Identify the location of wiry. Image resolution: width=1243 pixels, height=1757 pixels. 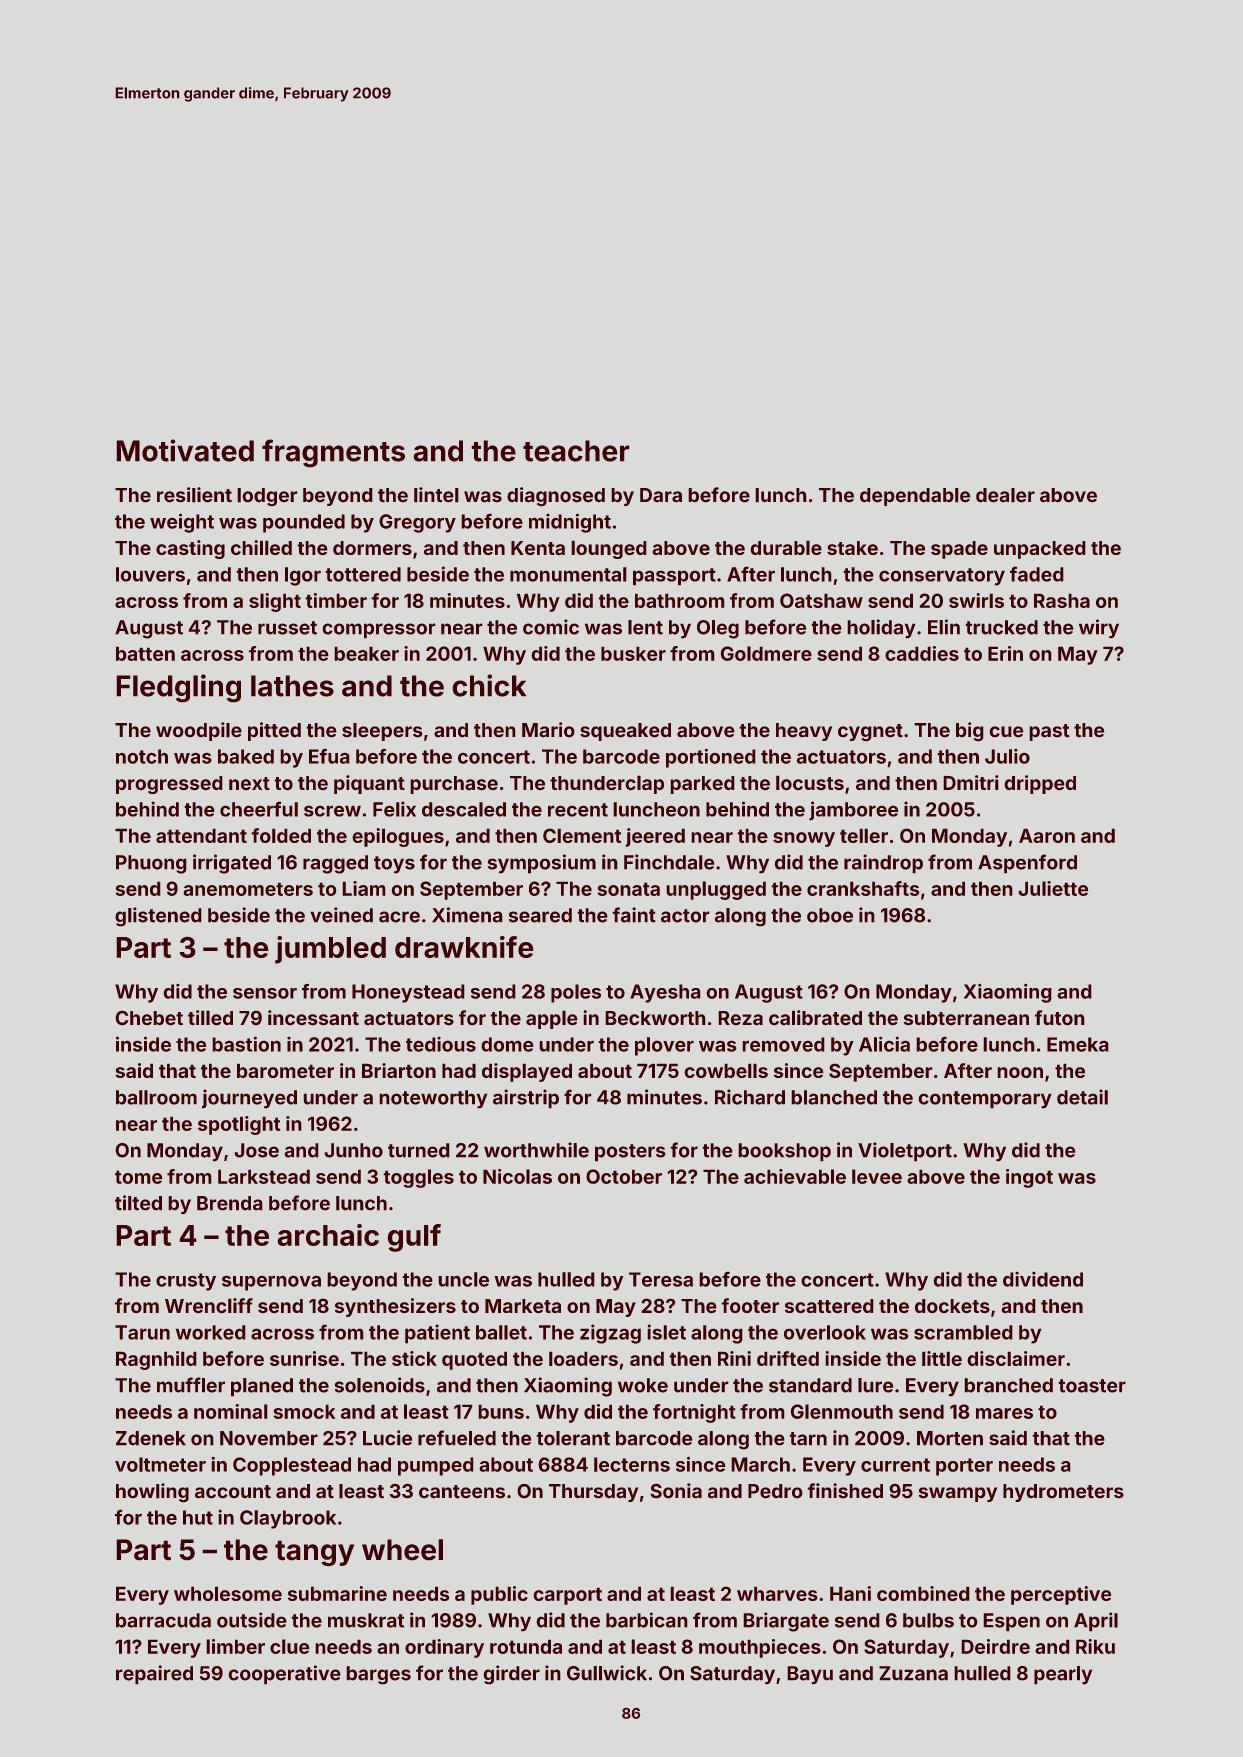
(1099, 628).
